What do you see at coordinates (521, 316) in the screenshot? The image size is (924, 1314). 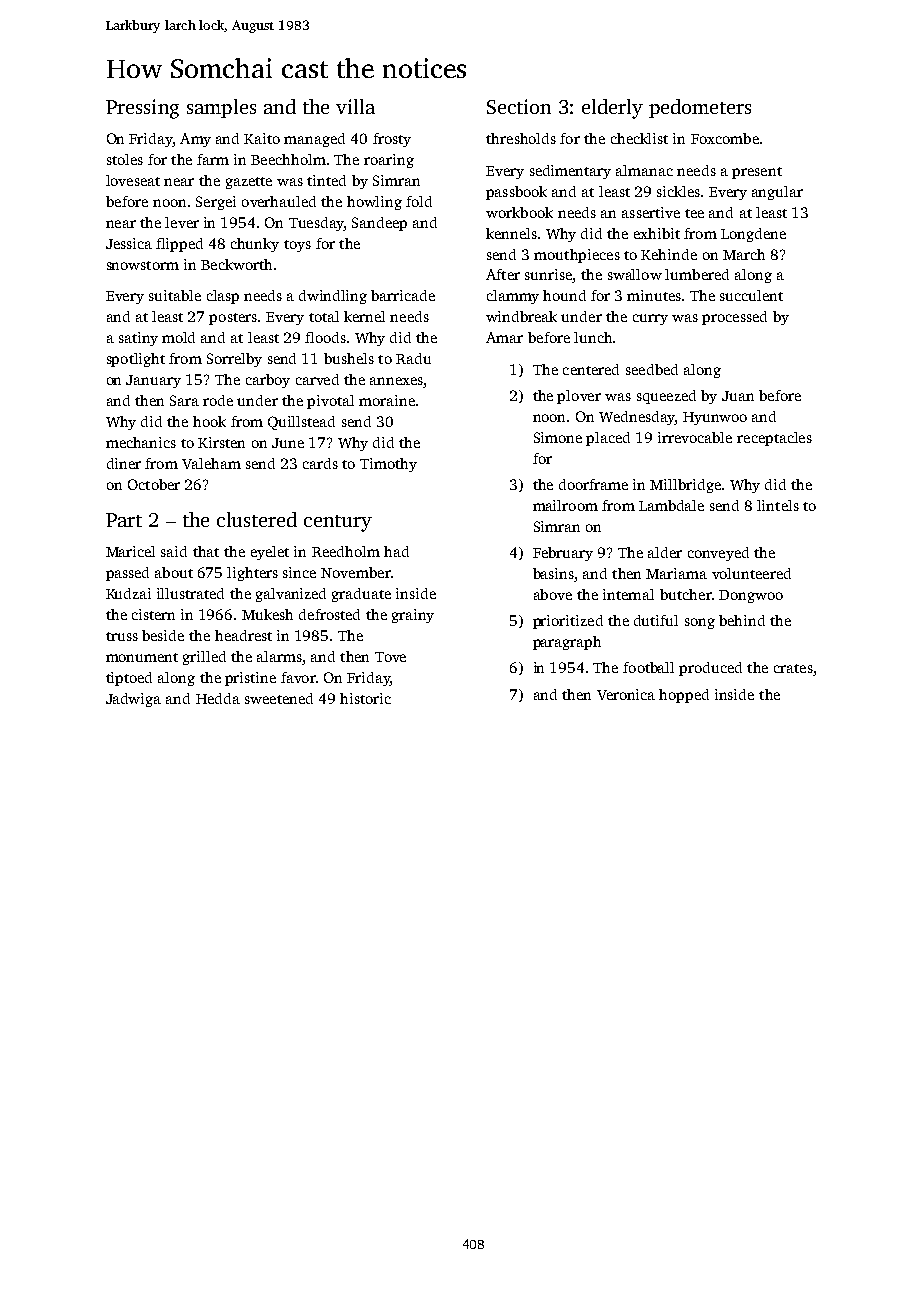 I see `windbreak` at bounding box center [521, 316].
